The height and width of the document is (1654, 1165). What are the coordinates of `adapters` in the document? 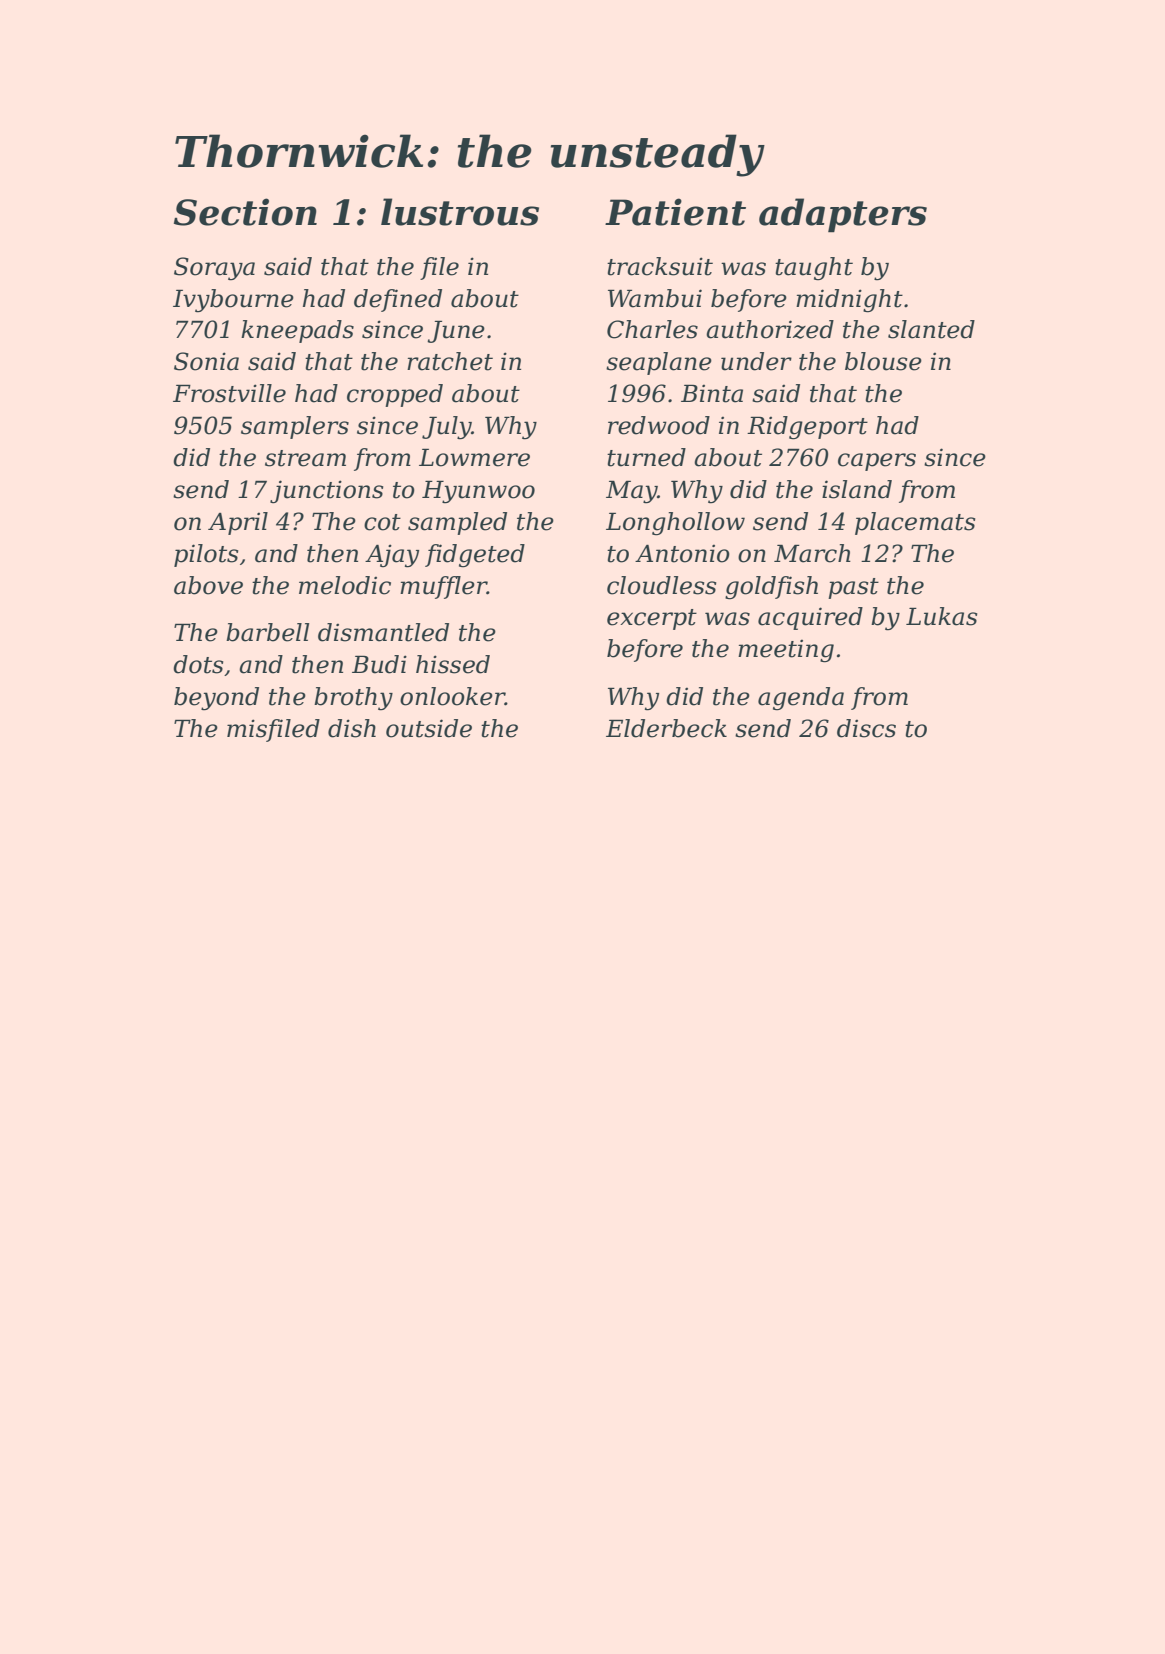 It's located at (843, 215).
